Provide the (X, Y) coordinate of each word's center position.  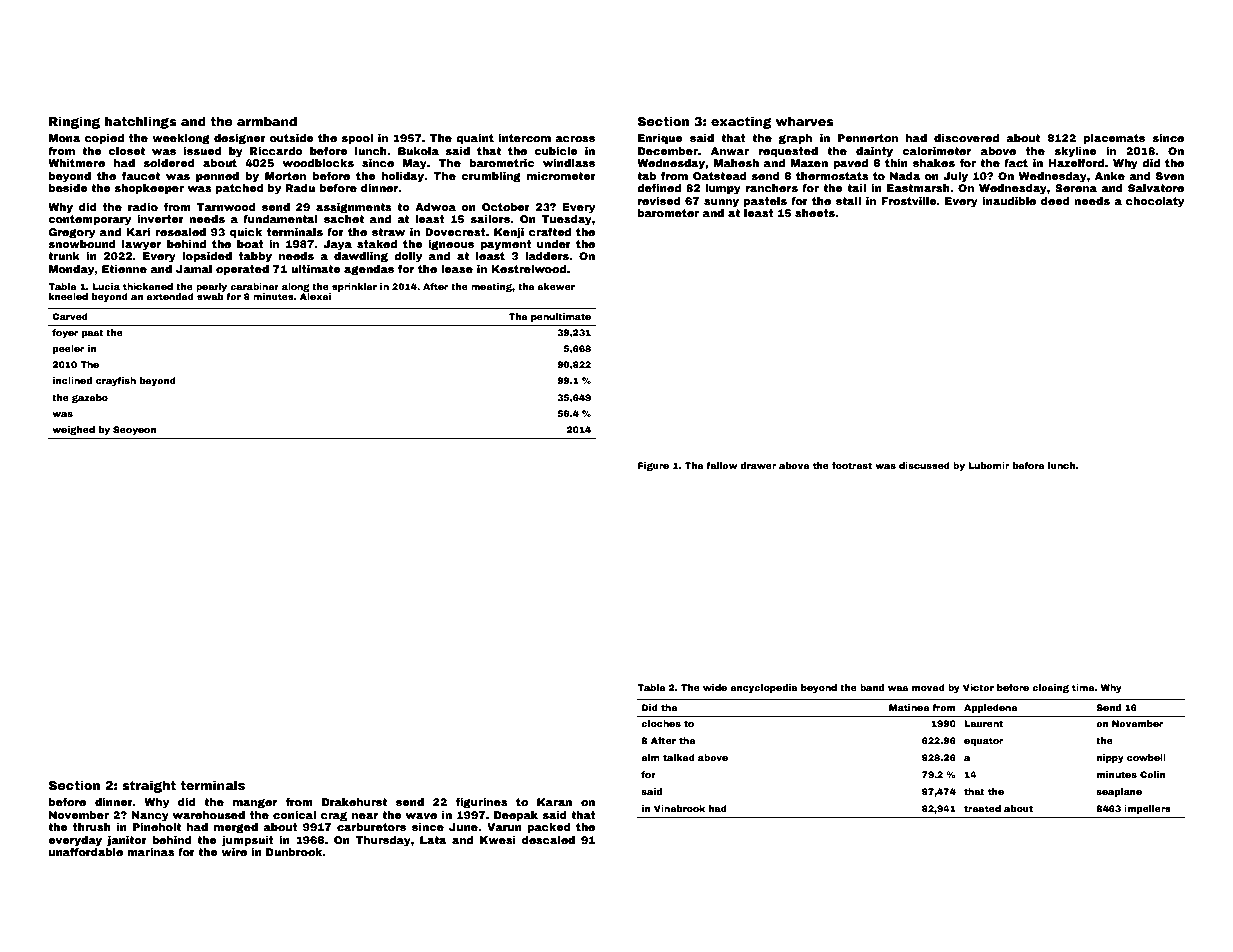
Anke (1110, 176)
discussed (924, 465)
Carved (70, 316)
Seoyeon (134, 430)
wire (234, 852)
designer (240, 139)
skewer (556, 286)
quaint (475, 139)
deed (1055, 201)
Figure (653, 466)
